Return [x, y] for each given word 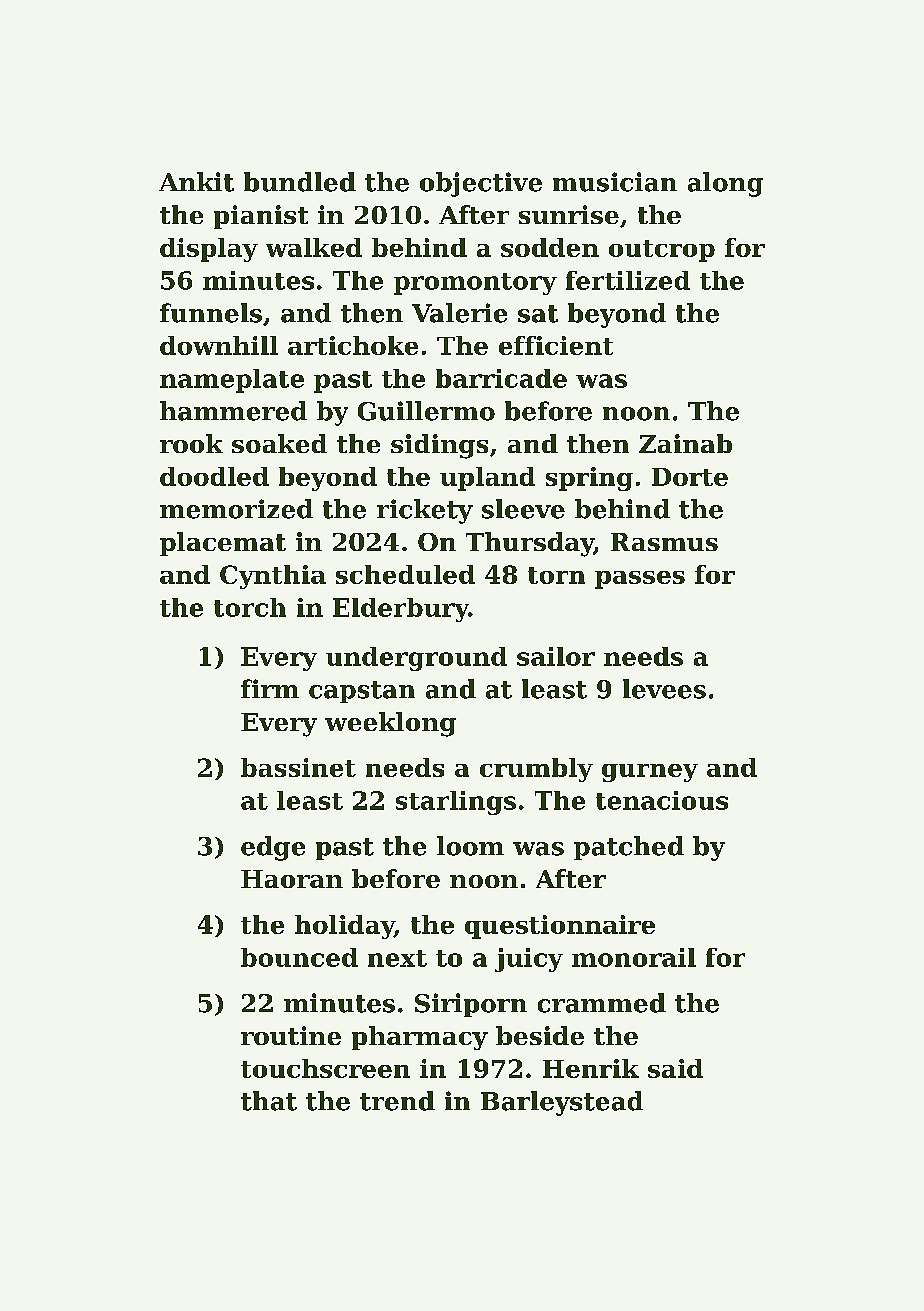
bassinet [298, 767]
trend [397, 1101]
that [269, 1101]
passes [640, 580]
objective [481, 184]
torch [250, 607]
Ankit [196, 182]
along [725, 184]
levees [664, 689]
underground [416, 659]
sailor [556, 656]
